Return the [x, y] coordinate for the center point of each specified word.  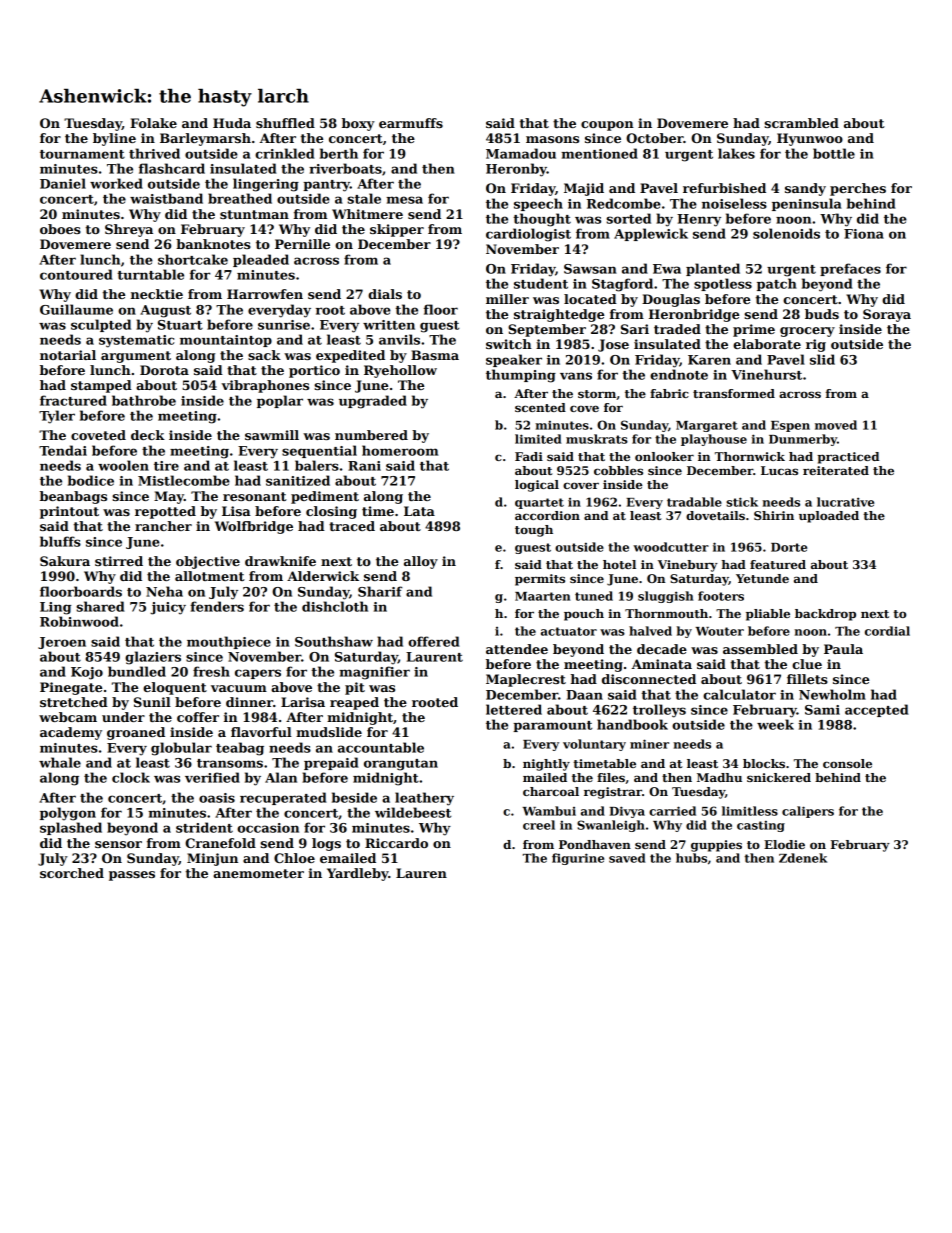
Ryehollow [400, 371]
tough [534, 531]
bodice [91, 480]
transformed [734, 393]
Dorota [164, 370]
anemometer [258, 873]
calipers [808, 812]
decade [662, 649]
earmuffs [411, 123]
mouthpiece [229, 642]
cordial [887, 631]
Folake [153, 123]
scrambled [801, 123]
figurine [578, 859]
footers [721, 596]
